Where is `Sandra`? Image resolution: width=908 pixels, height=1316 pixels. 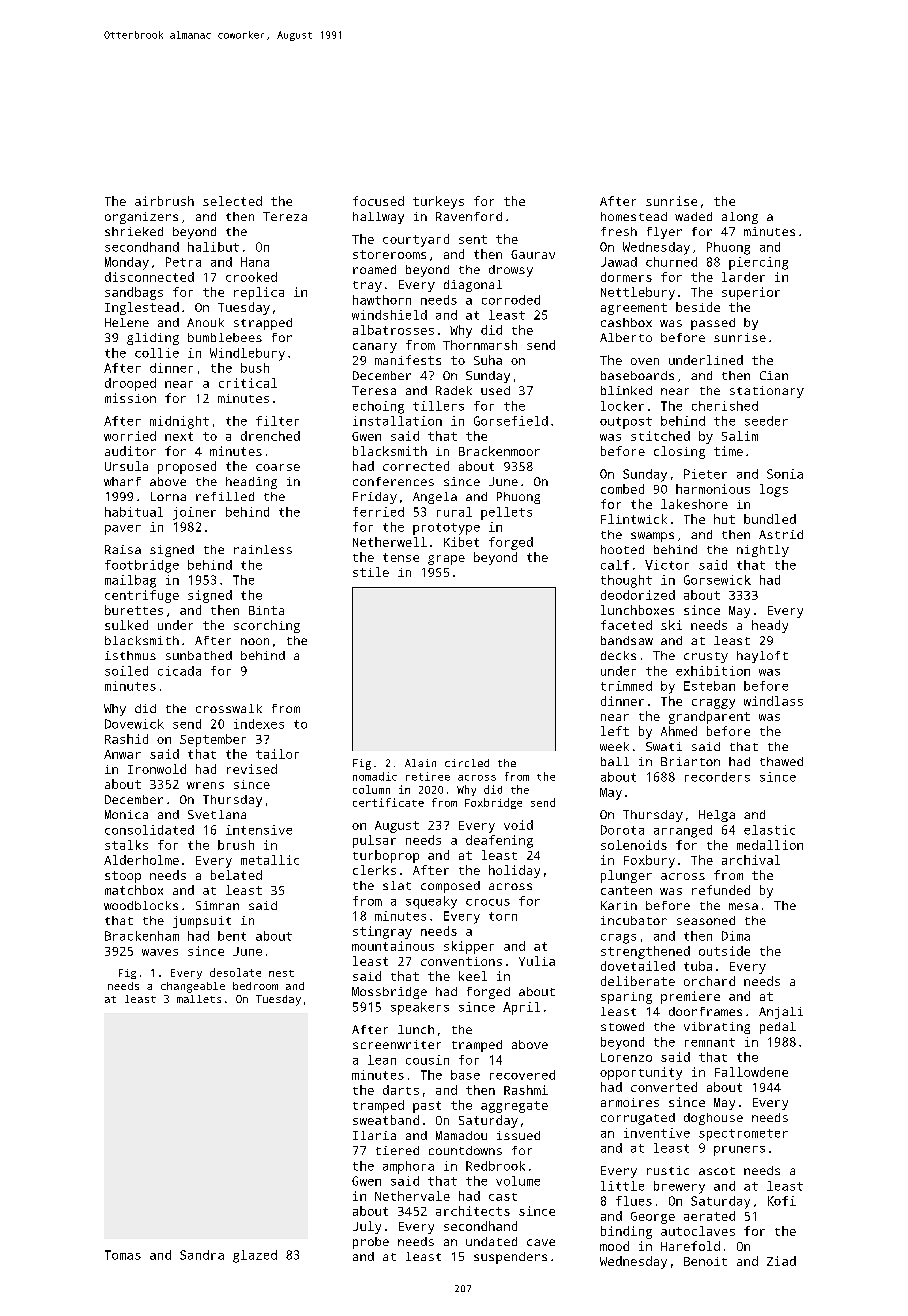
Sandra is located at coordinates (202, 1255).
